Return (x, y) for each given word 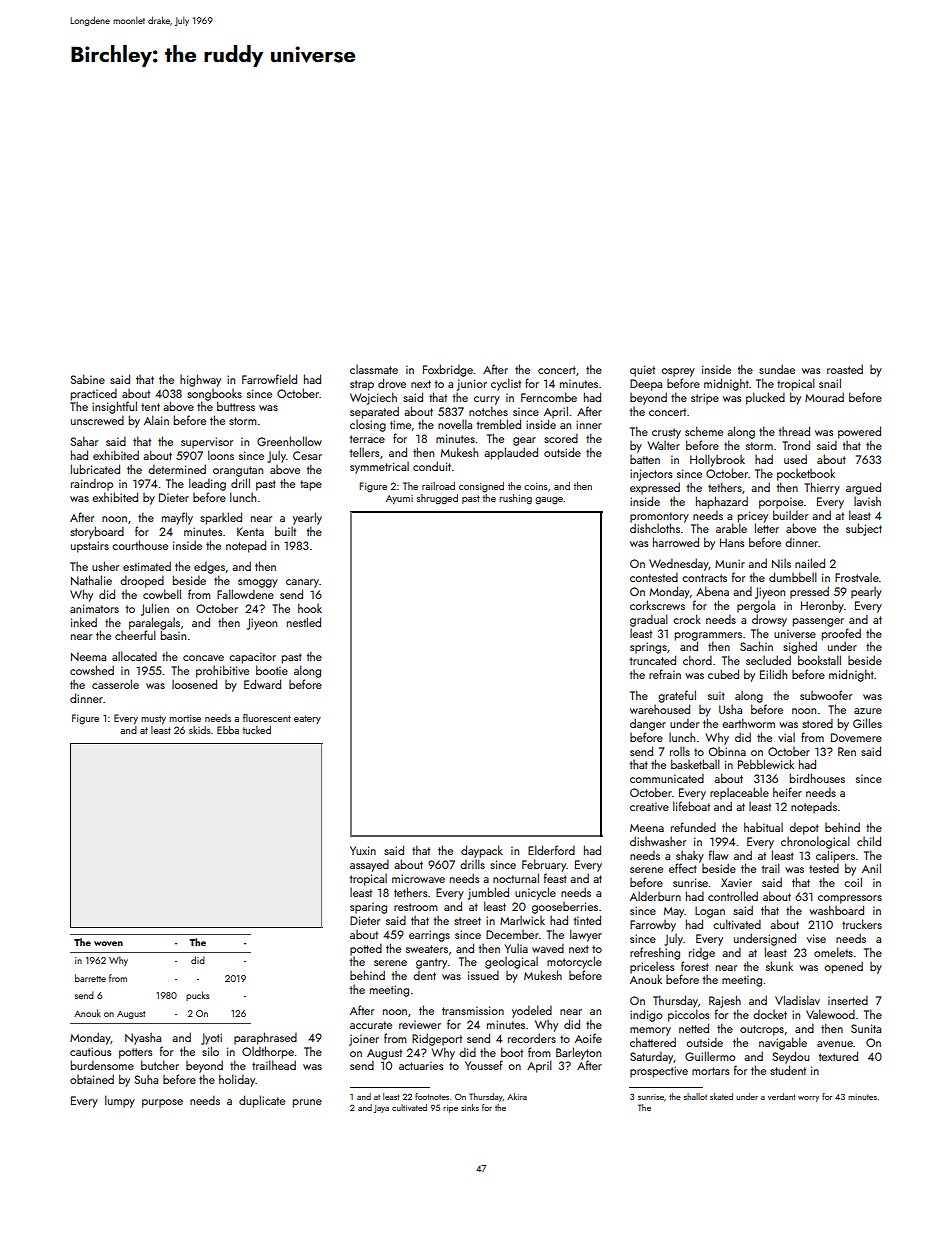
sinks (470, 1107)
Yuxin (363, 850)
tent (150, 407)
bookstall (819, 660)
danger (648, 724)
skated (721, 1096)
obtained (92, 1079)
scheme (704, 431)
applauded (511, 453)
